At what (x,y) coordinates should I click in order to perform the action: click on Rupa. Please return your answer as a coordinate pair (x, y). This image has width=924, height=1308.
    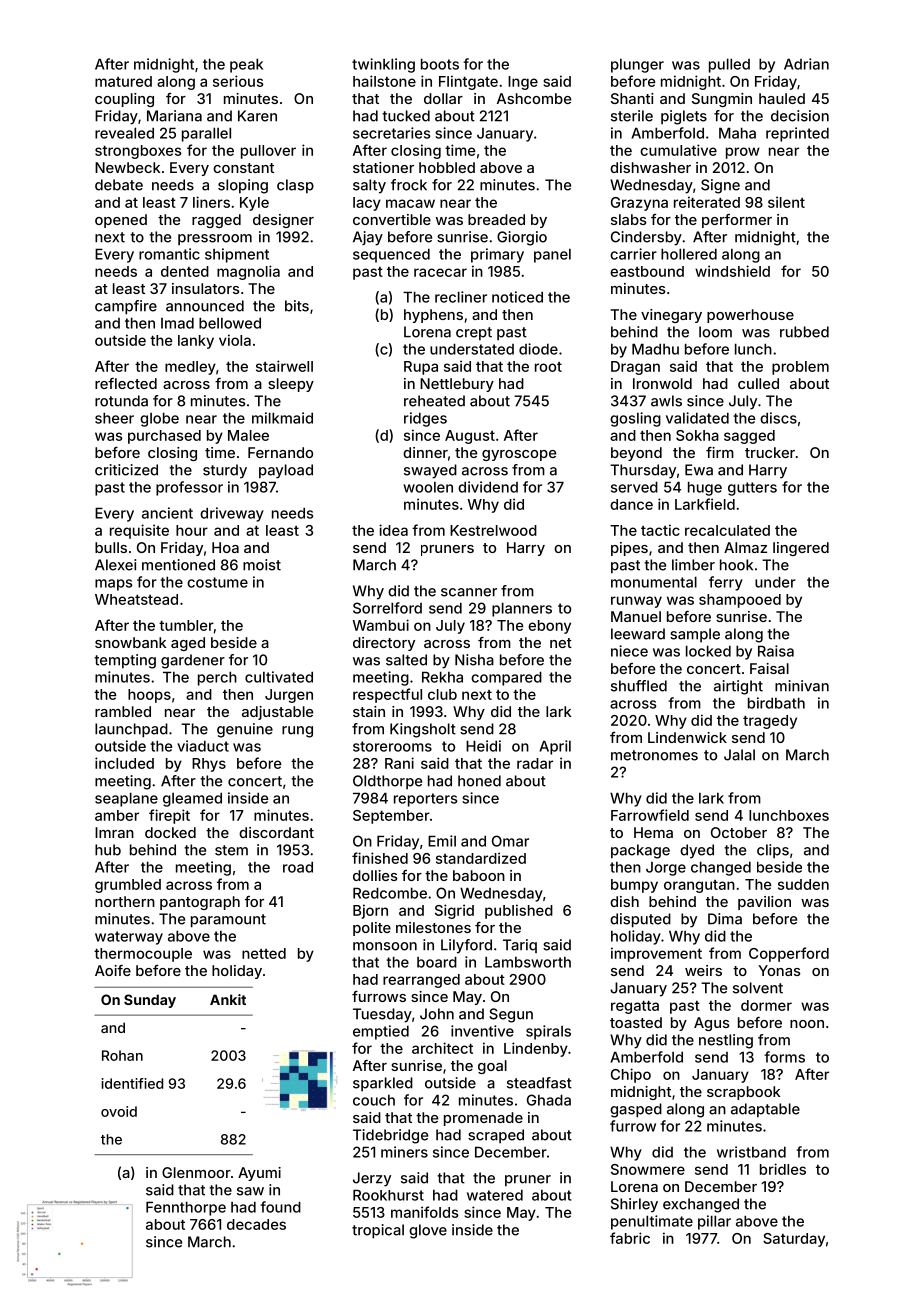
    Looking at the image, I should click on (421, 368).
